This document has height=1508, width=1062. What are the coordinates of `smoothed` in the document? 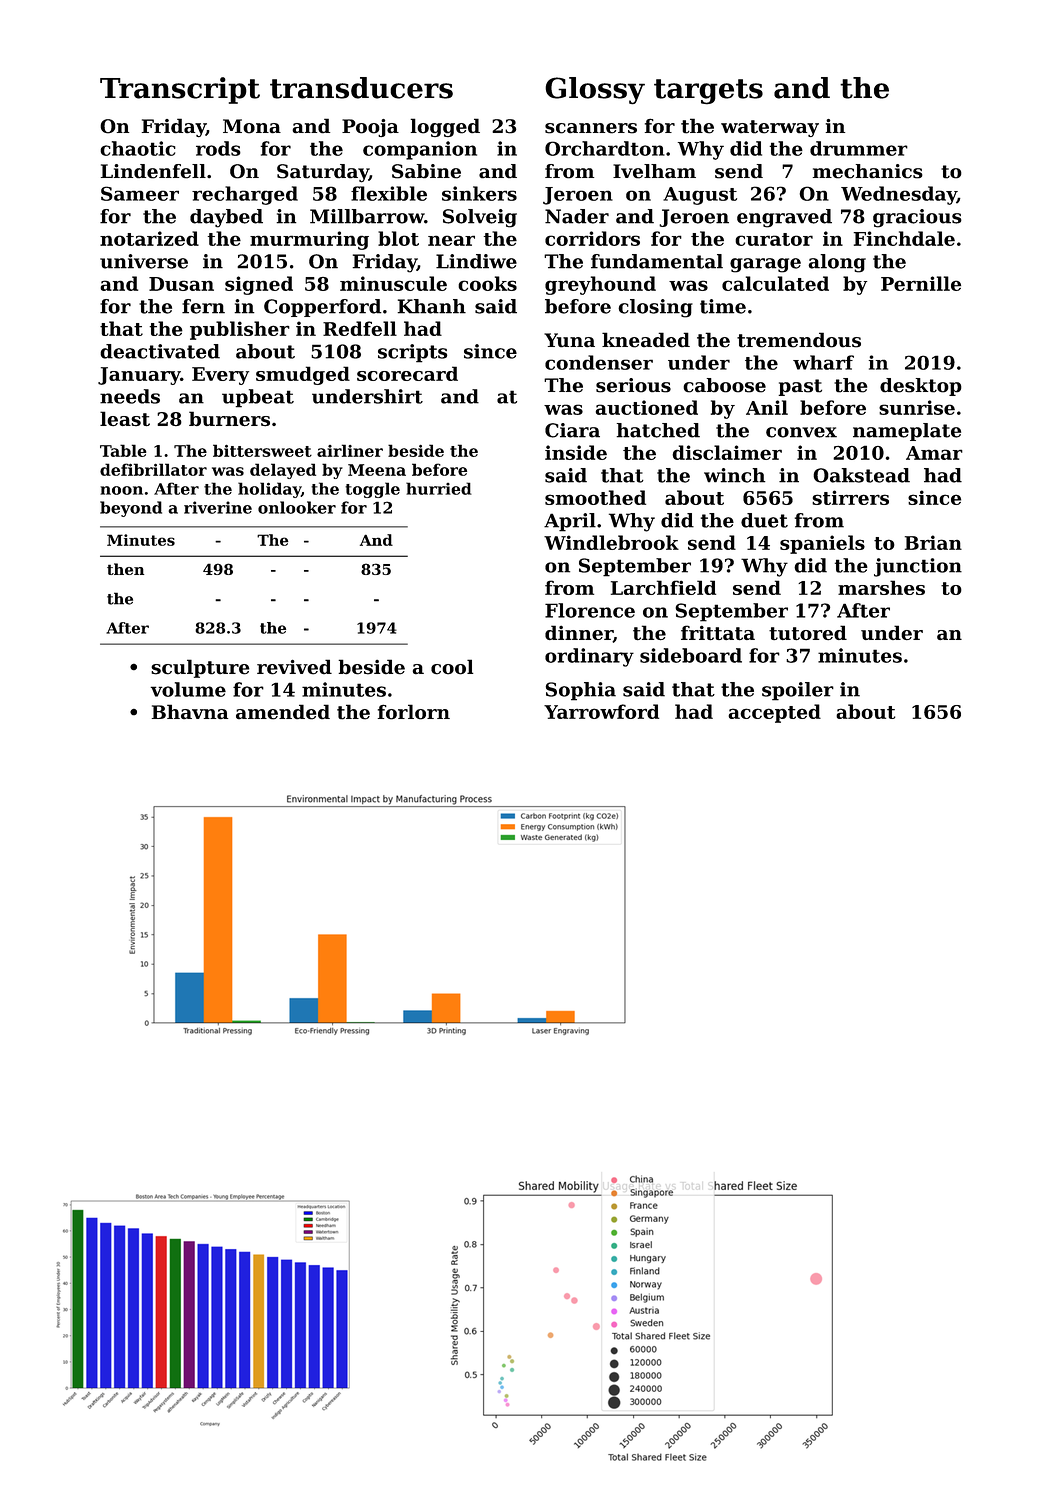 It's located at (595, 497).
